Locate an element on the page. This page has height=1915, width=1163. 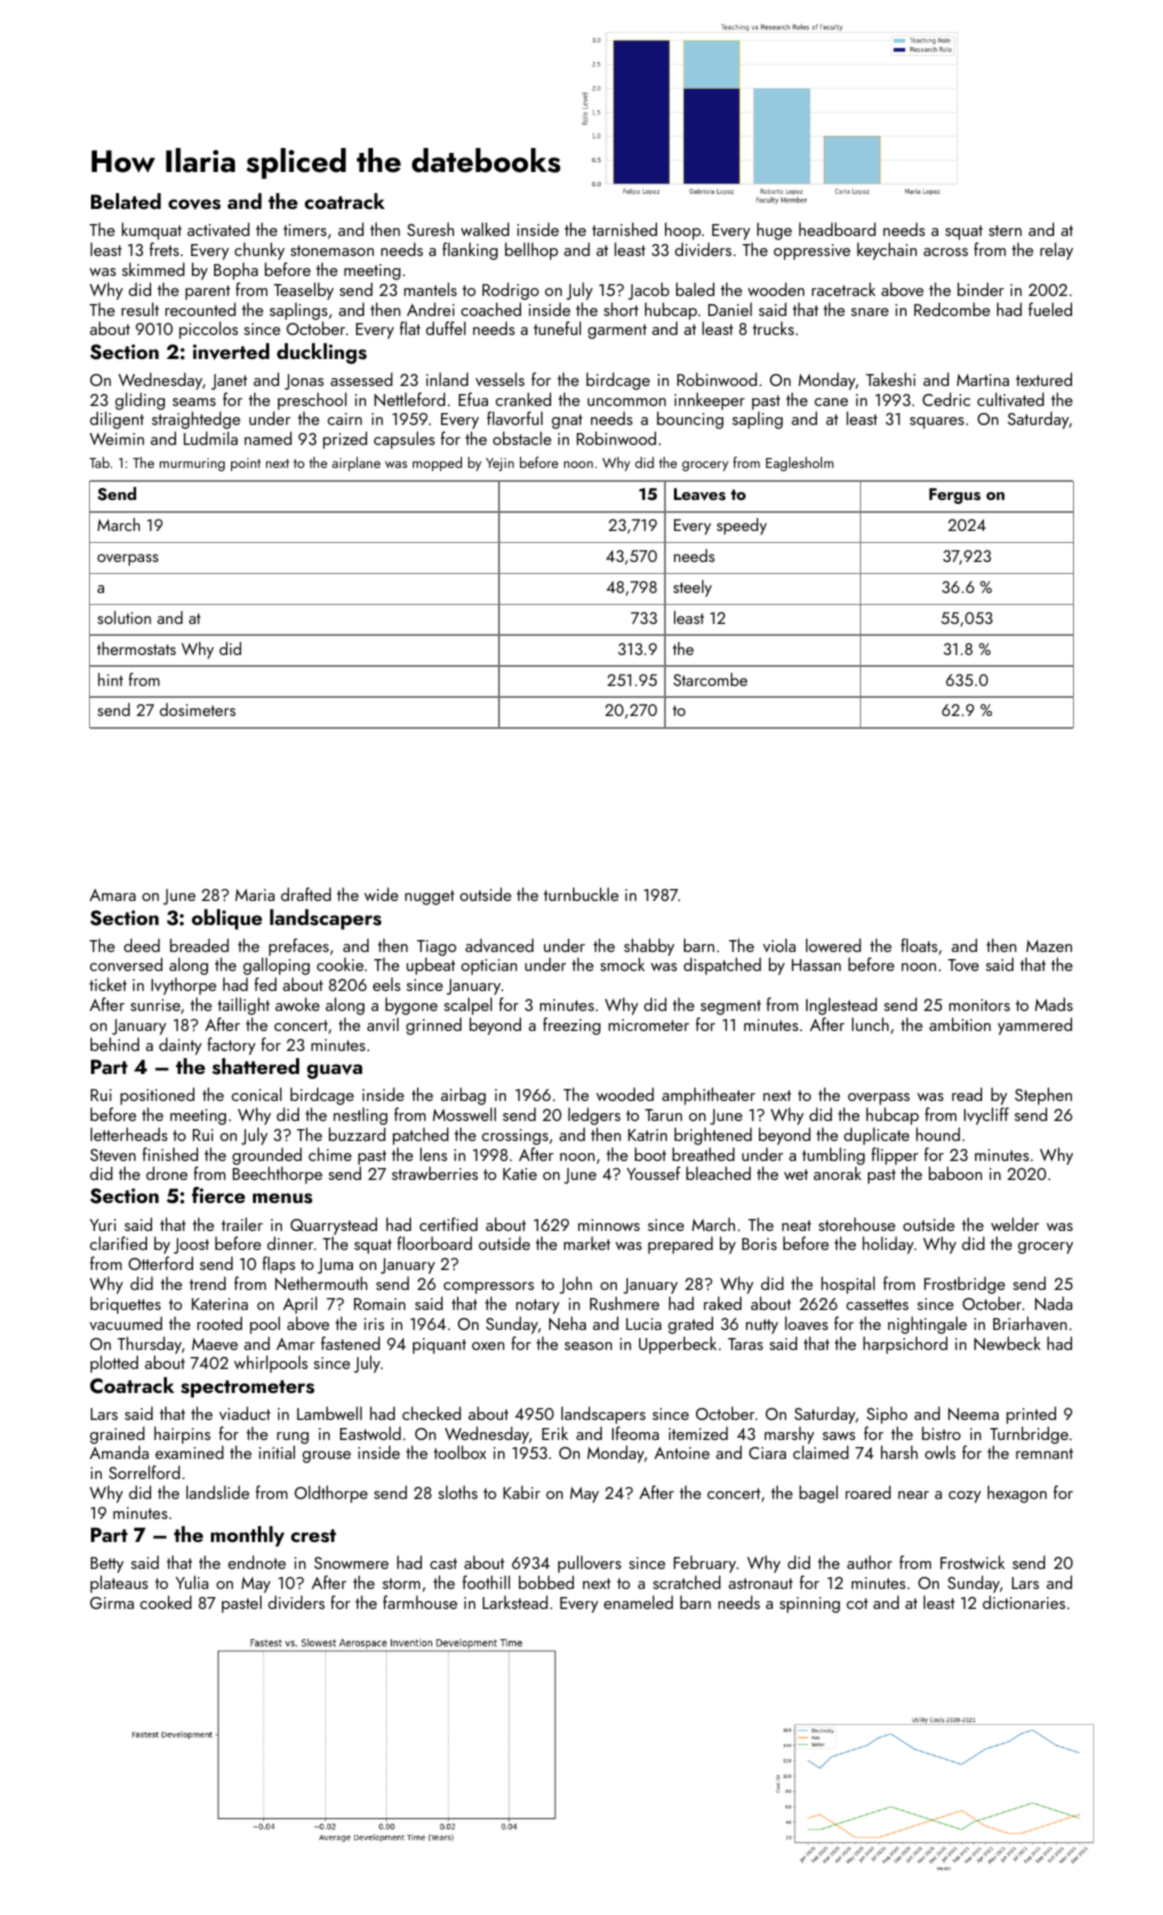
Leaves is located at coordinates (700, 494).
